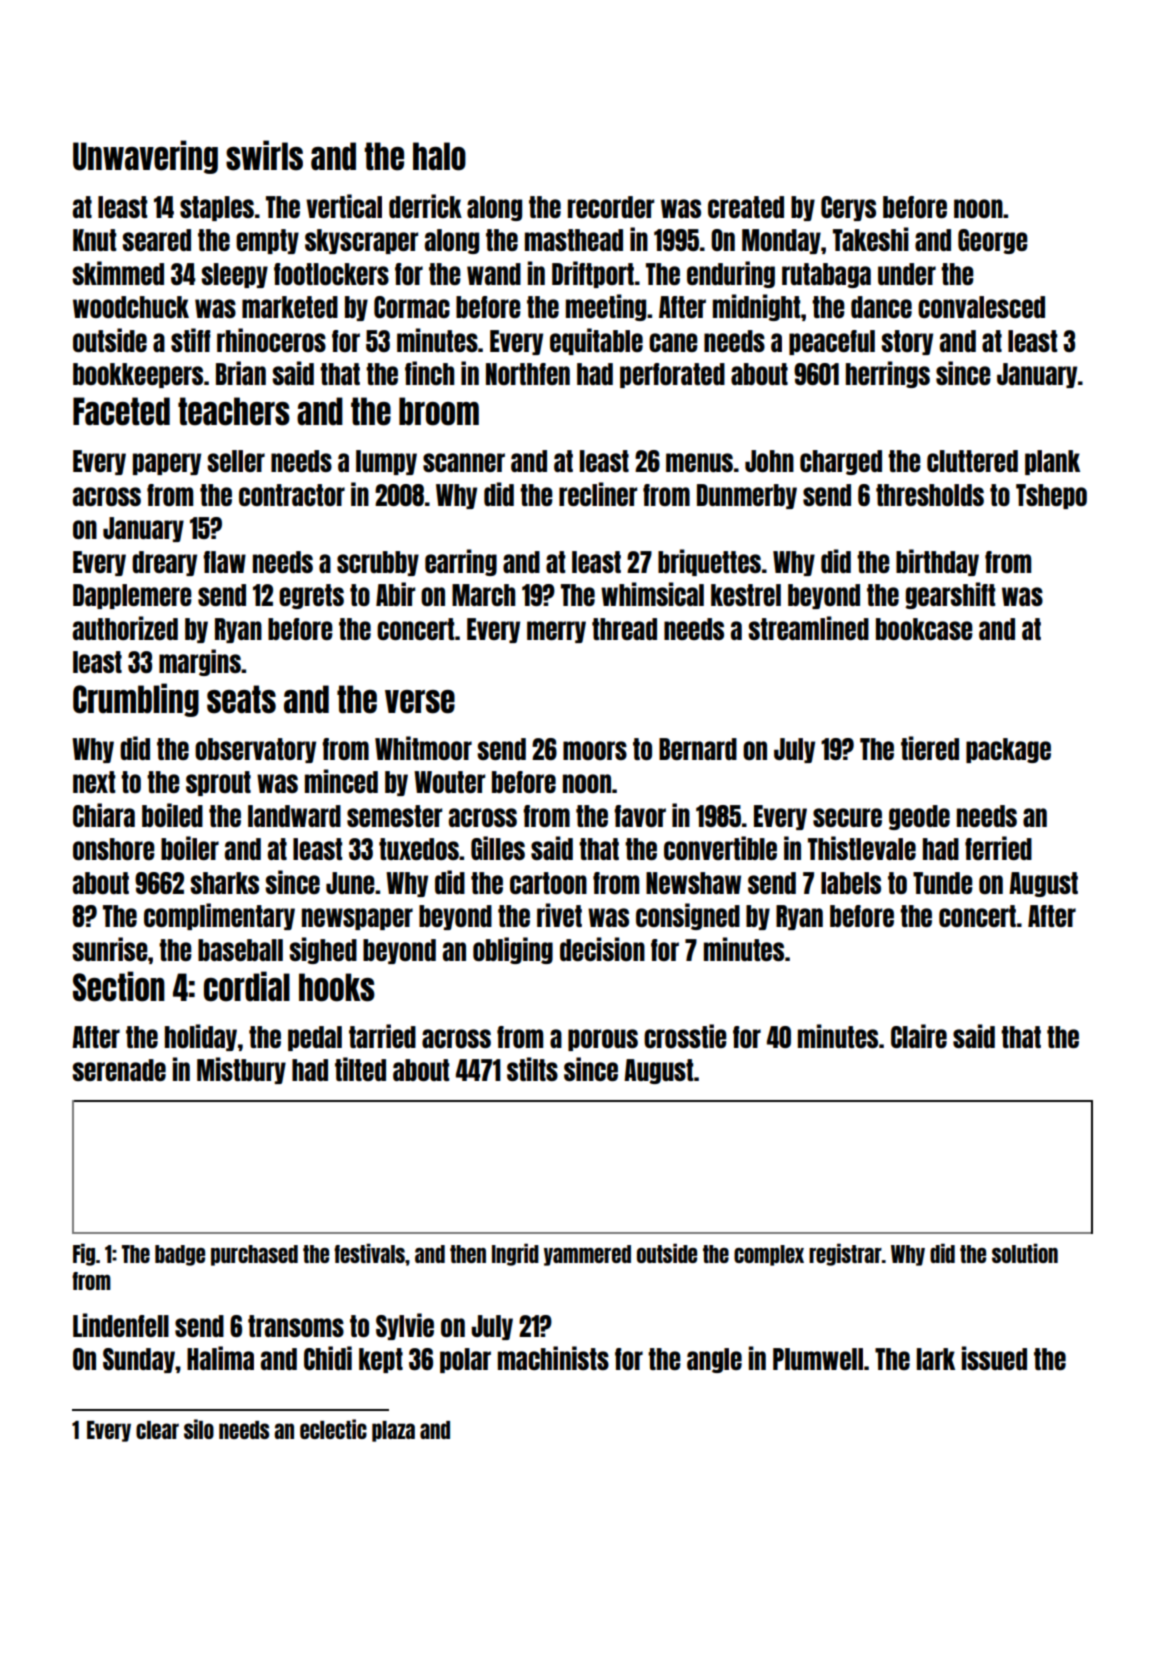  I want to click on cluttered, so click(972, 461).
